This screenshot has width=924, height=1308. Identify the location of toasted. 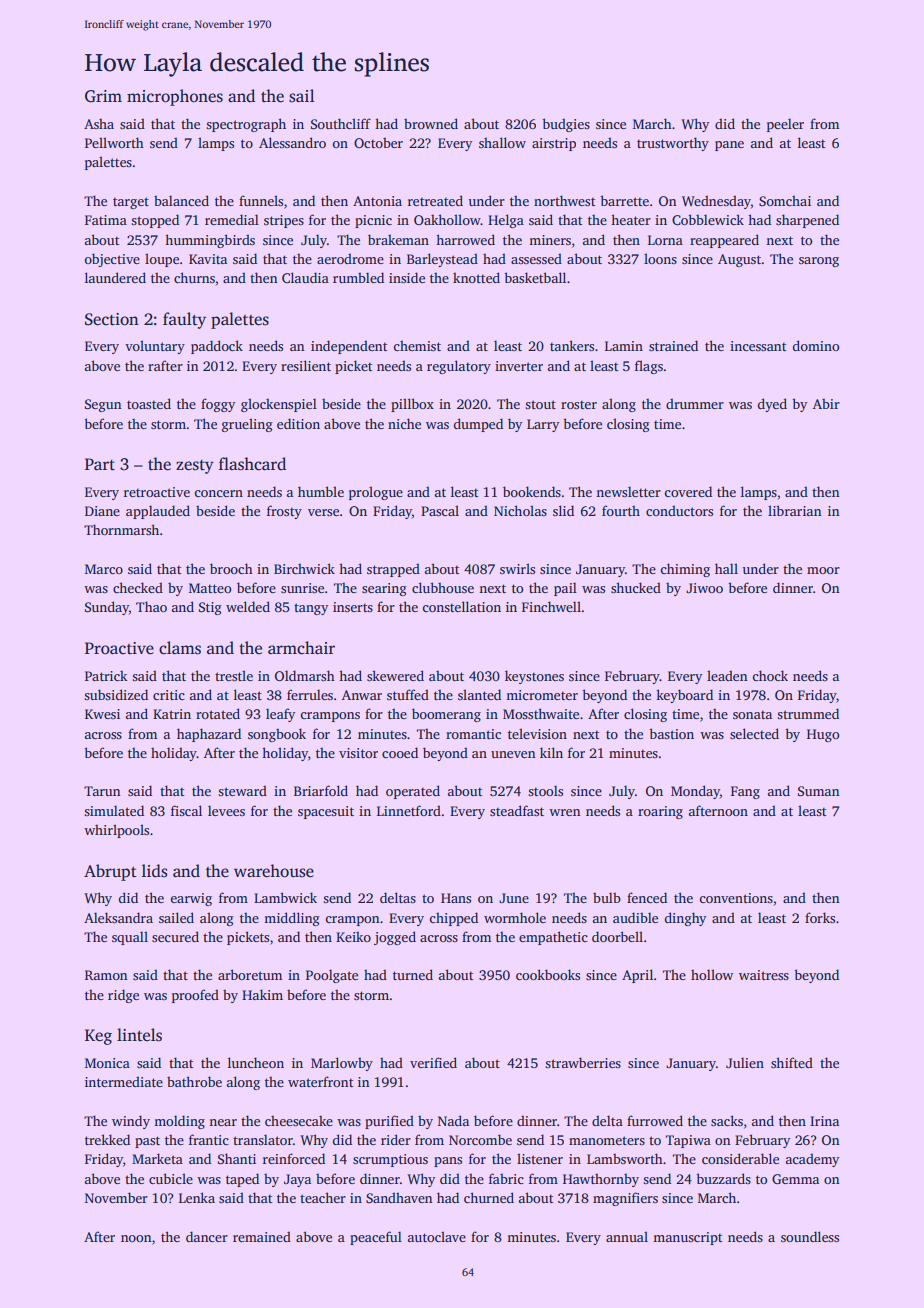
(149, 403).
